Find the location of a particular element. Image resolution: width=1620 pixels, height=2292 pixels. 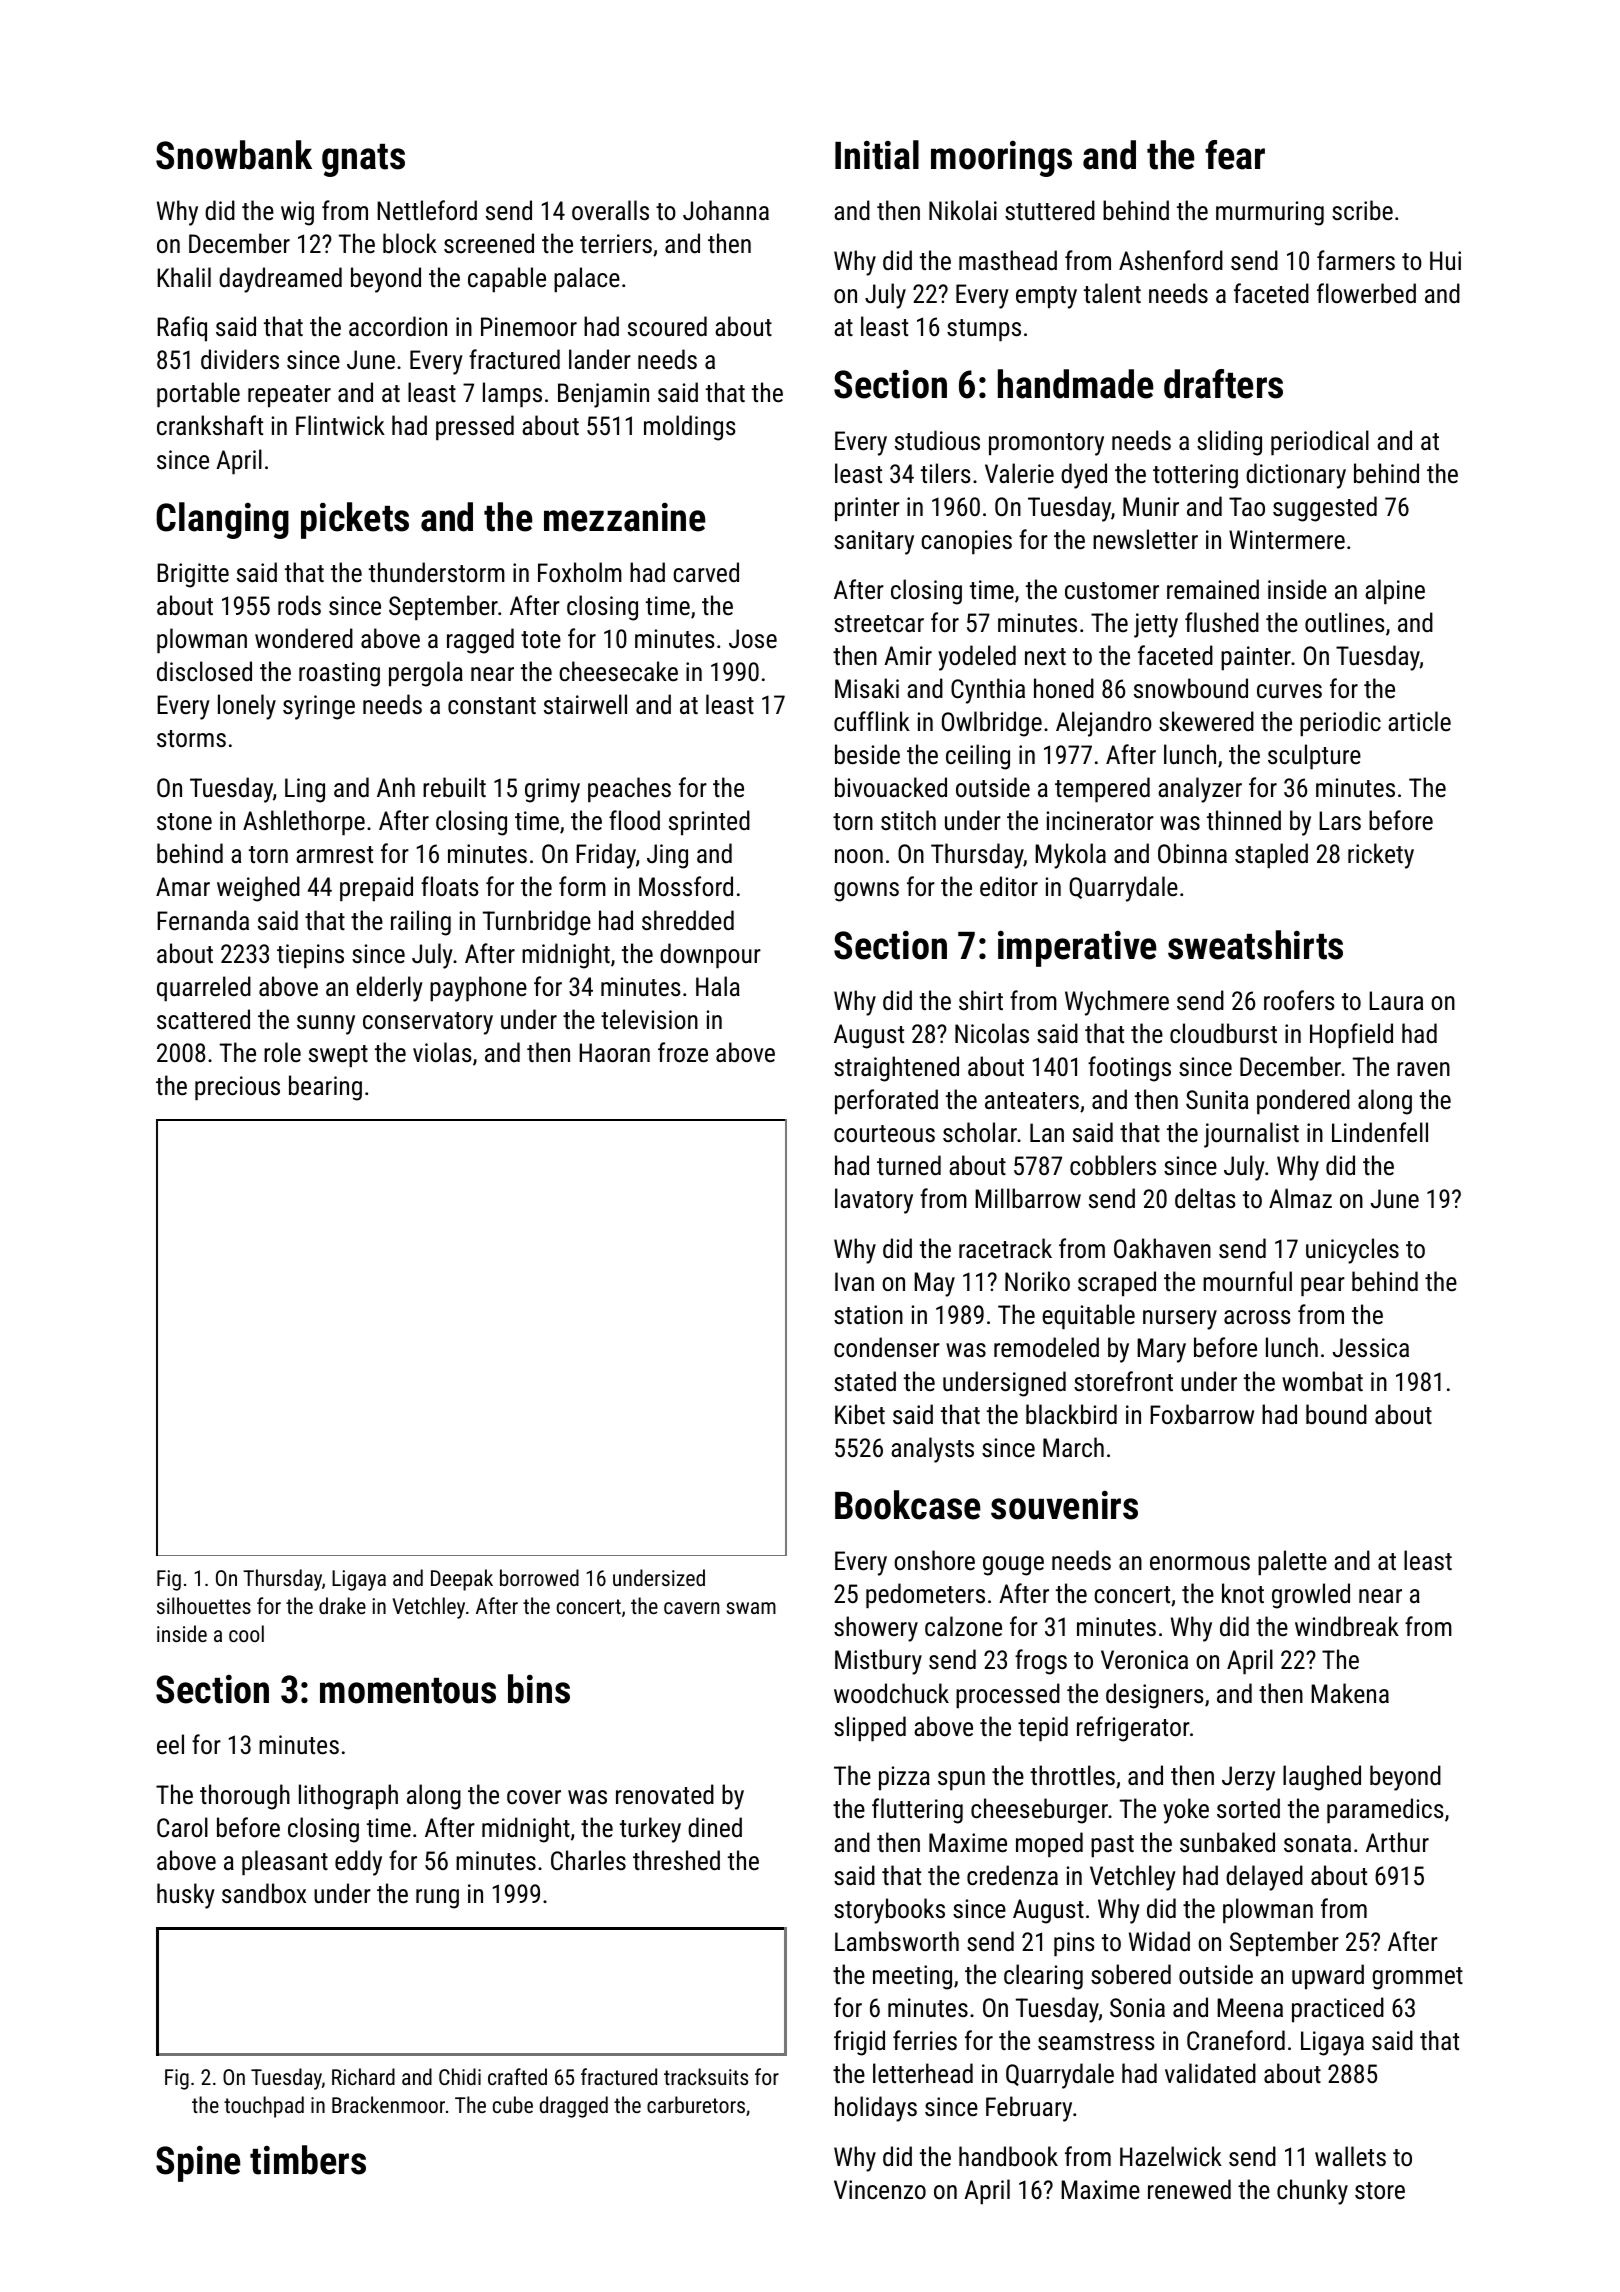

Makena is located at coordinates (1350, 1693).
